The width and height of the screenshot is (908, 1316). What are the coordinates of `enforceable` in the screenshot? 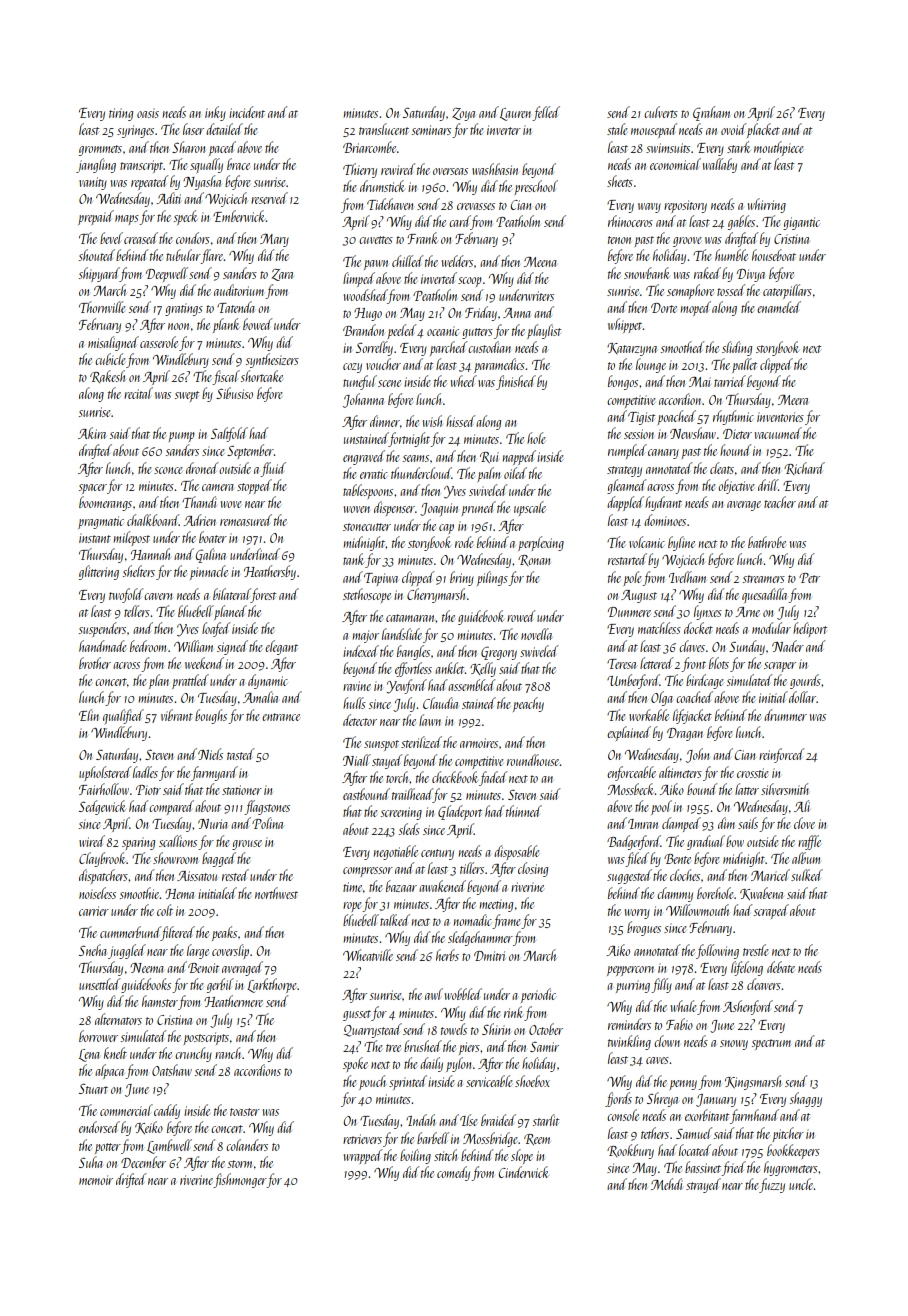 It's located at (631, 773).
